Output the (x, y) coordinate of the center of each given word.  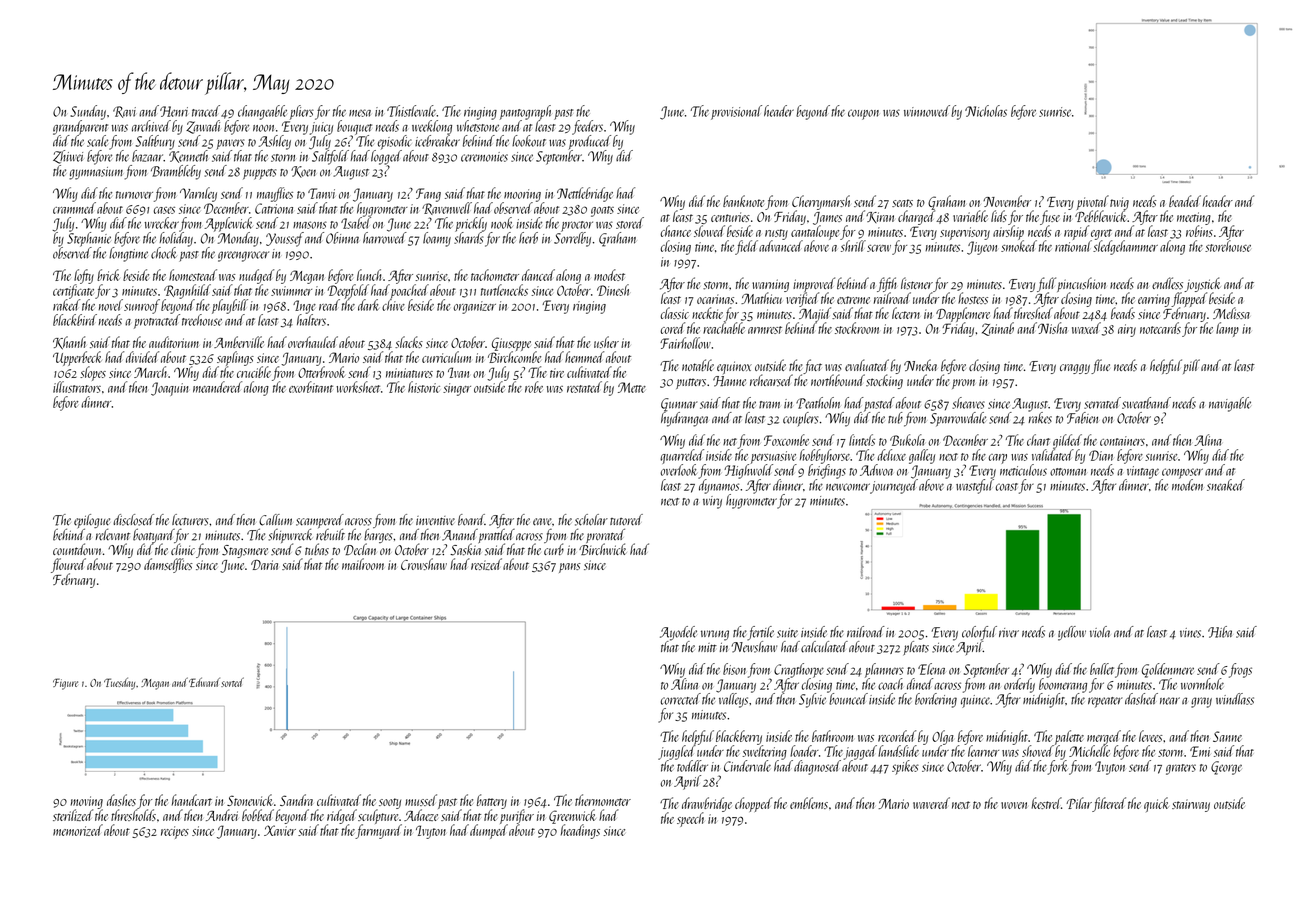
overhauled (313, 342)
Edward (204, 682)
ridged (342, 816)
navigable (1230, 404)
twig (1119, 203)
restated (584, 387)
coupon (863, 114)
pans (570, 568)
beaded (1185, 201)
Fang (428, 195)
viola (1100, 632)
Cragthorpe (799, 670)
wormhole (1202, 684)
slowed (709, 231)
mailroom (363, 564)
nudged (256, 276)
